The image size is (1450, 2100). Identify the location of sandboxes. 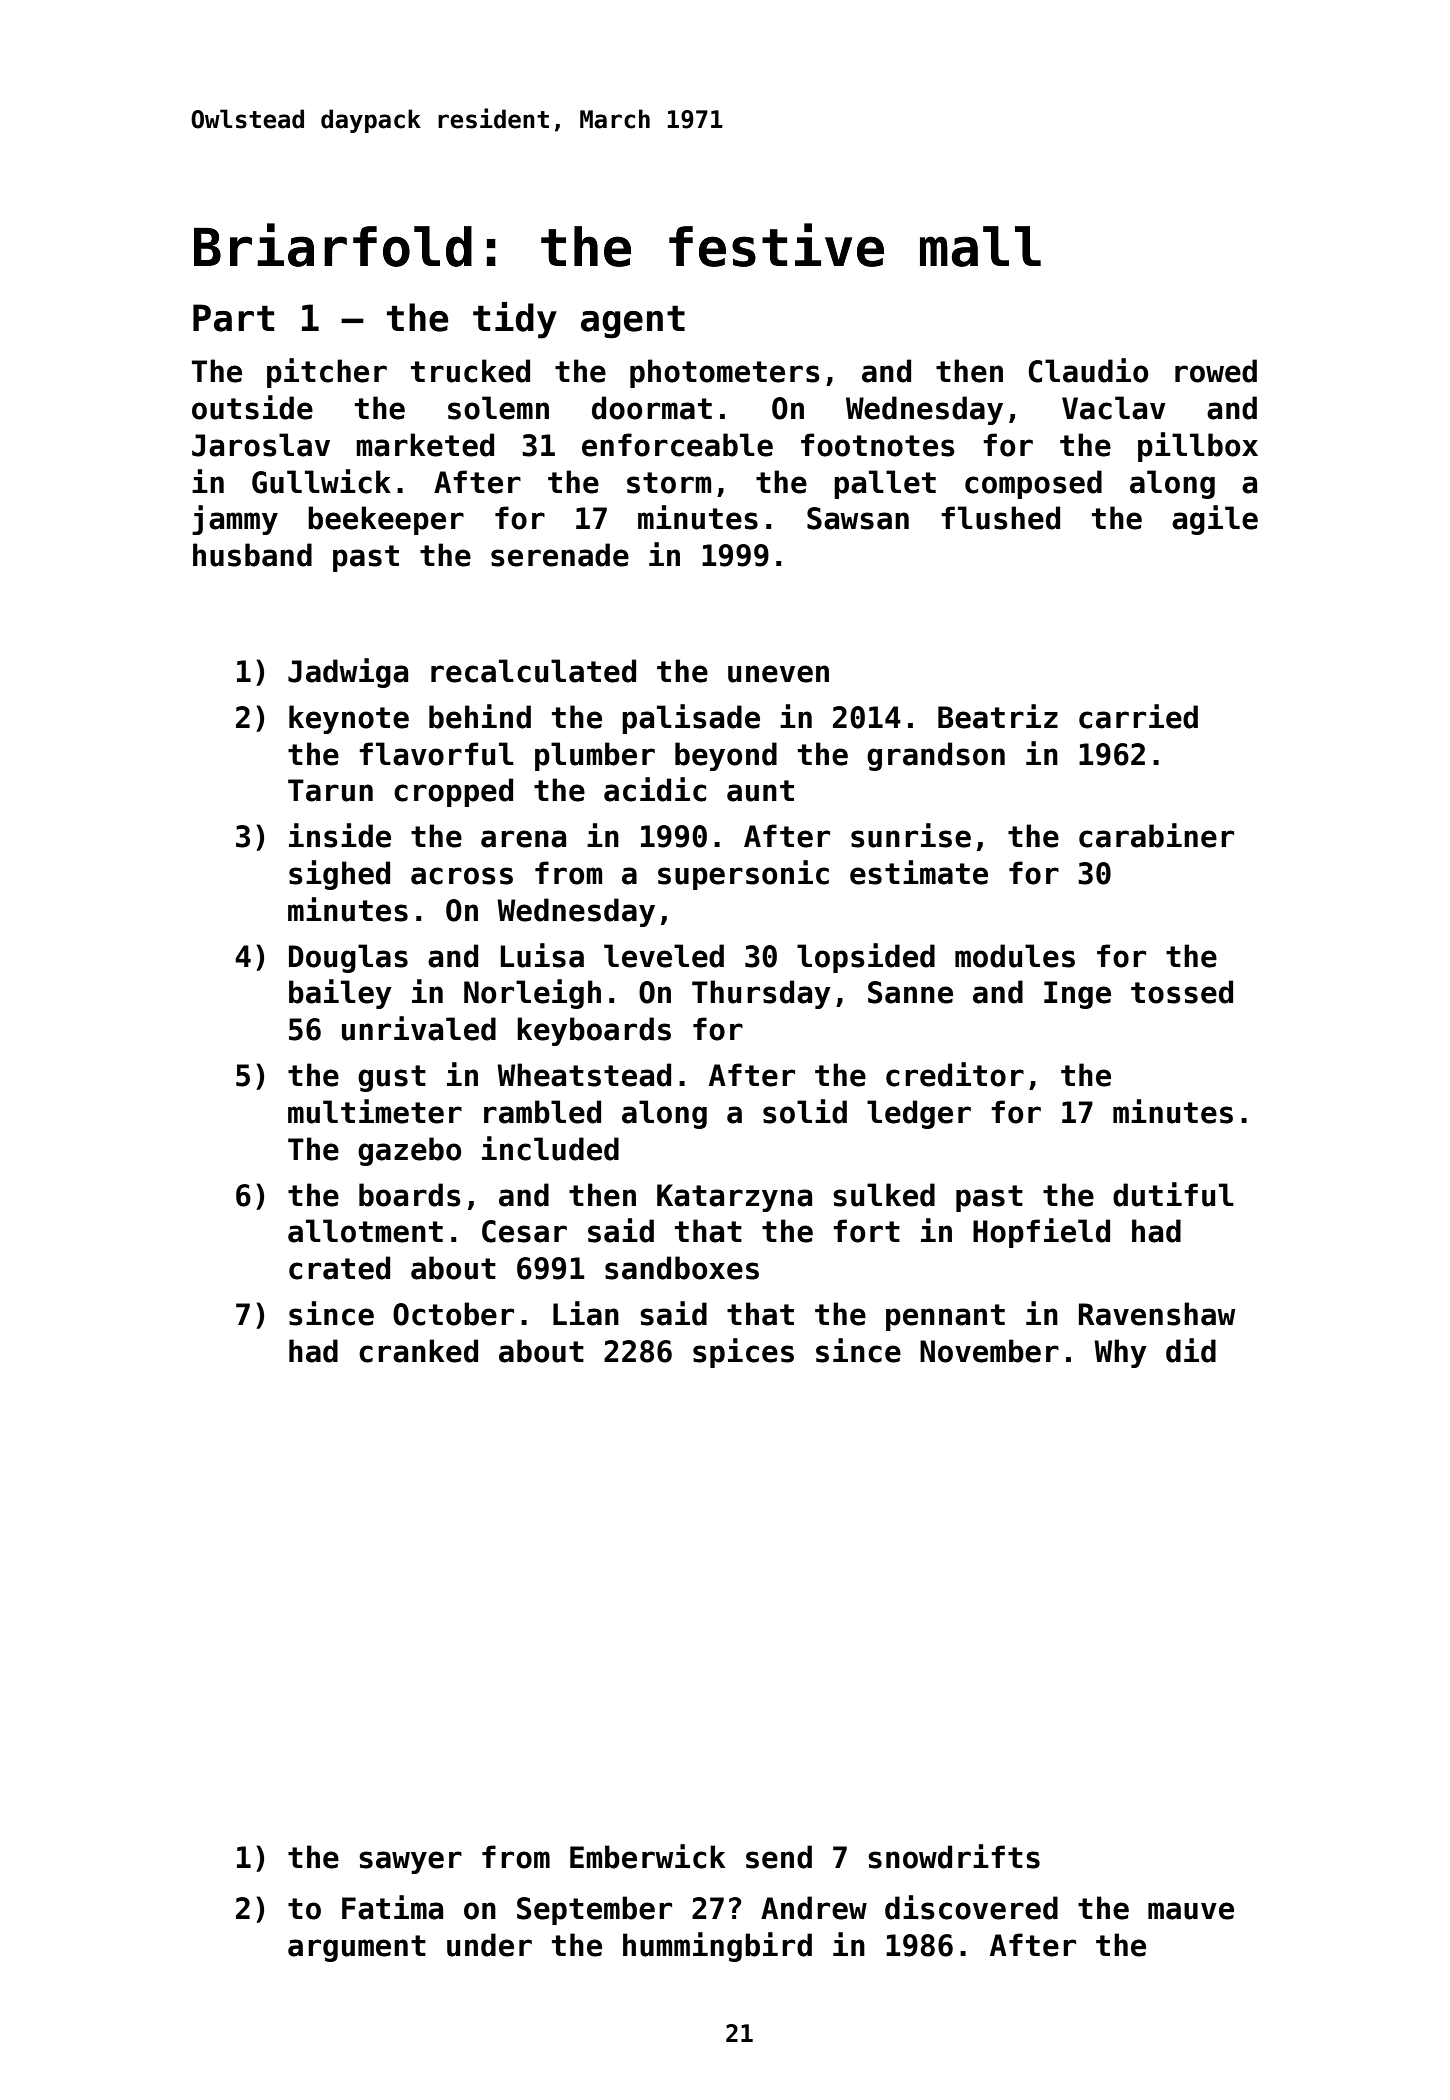
(682, 1268).
